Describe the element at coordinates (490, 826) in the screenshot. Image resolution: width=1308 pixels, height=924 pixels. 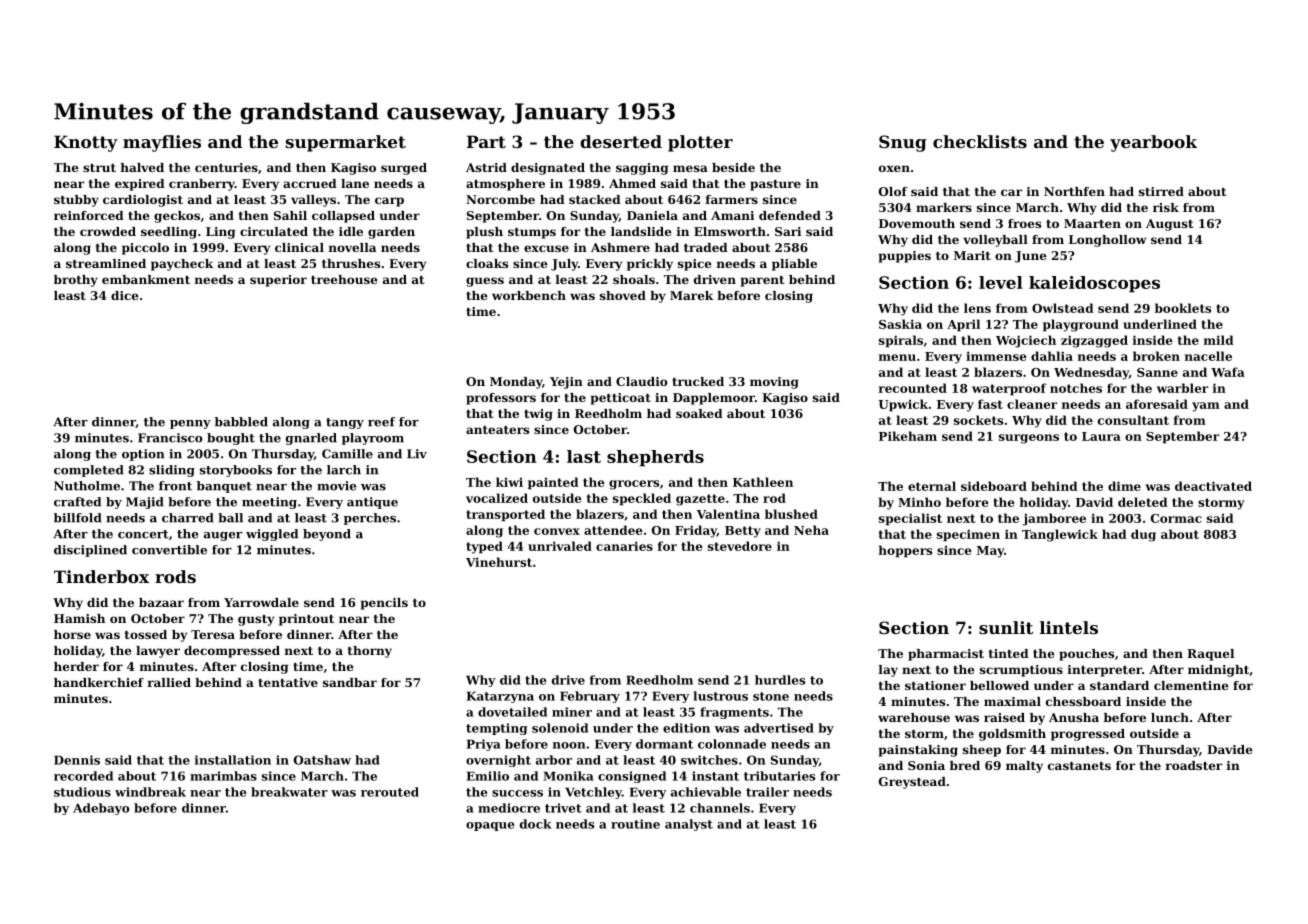
I see `opaque` at that location.
